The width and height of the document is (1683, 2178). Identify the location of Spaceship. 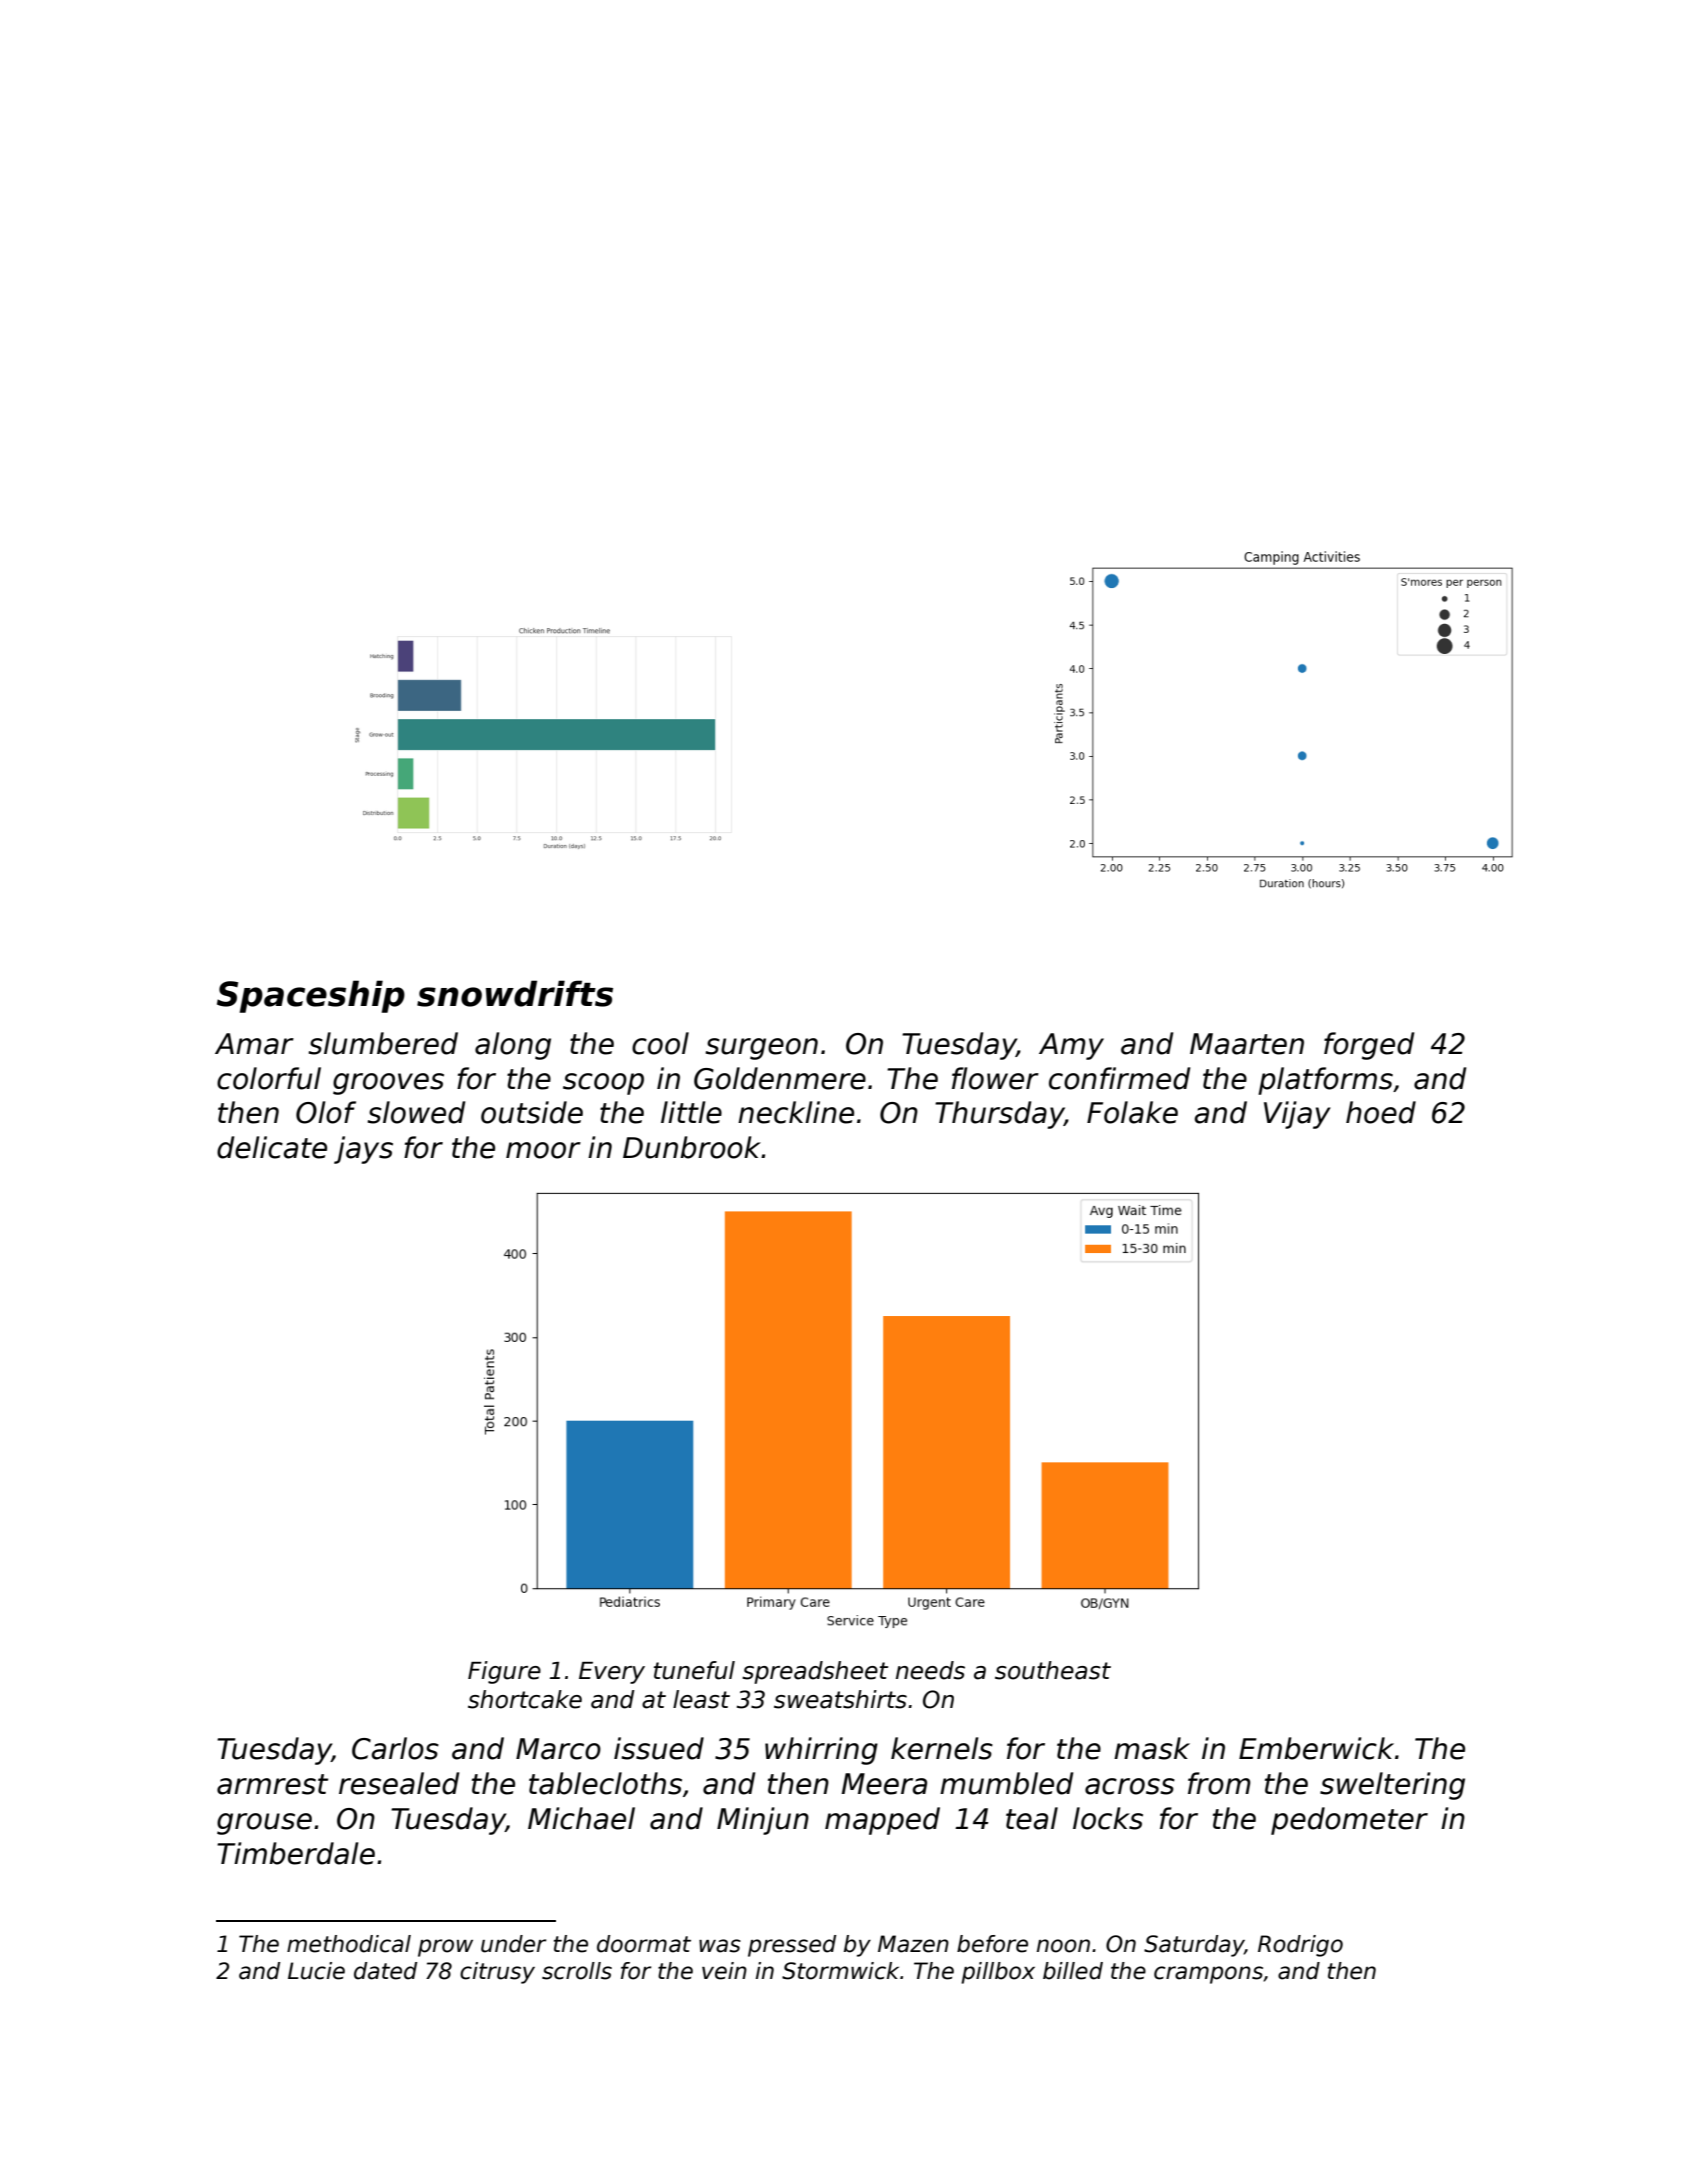
(311, 996).
